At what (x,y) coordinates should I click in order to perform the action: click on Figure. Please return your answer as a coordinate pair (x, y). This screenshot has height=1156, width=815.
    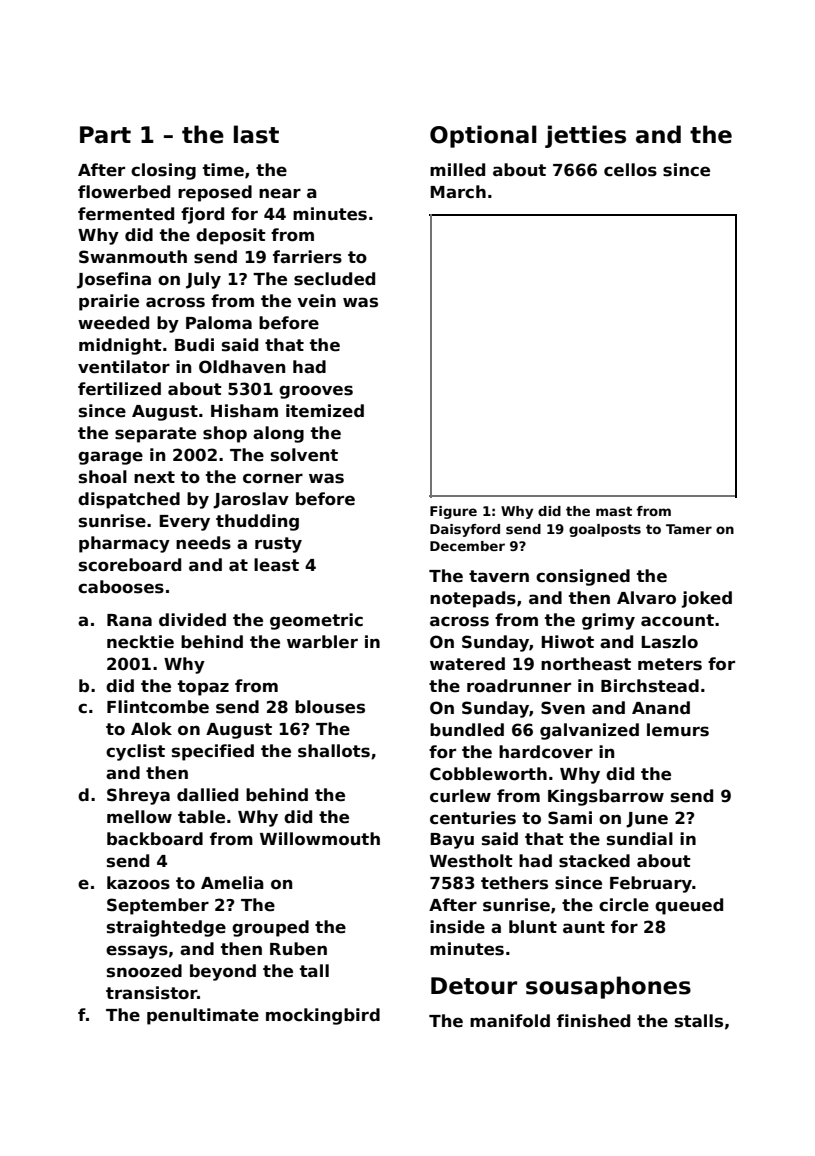
    Looking at the image, I should click on (453, 512).
